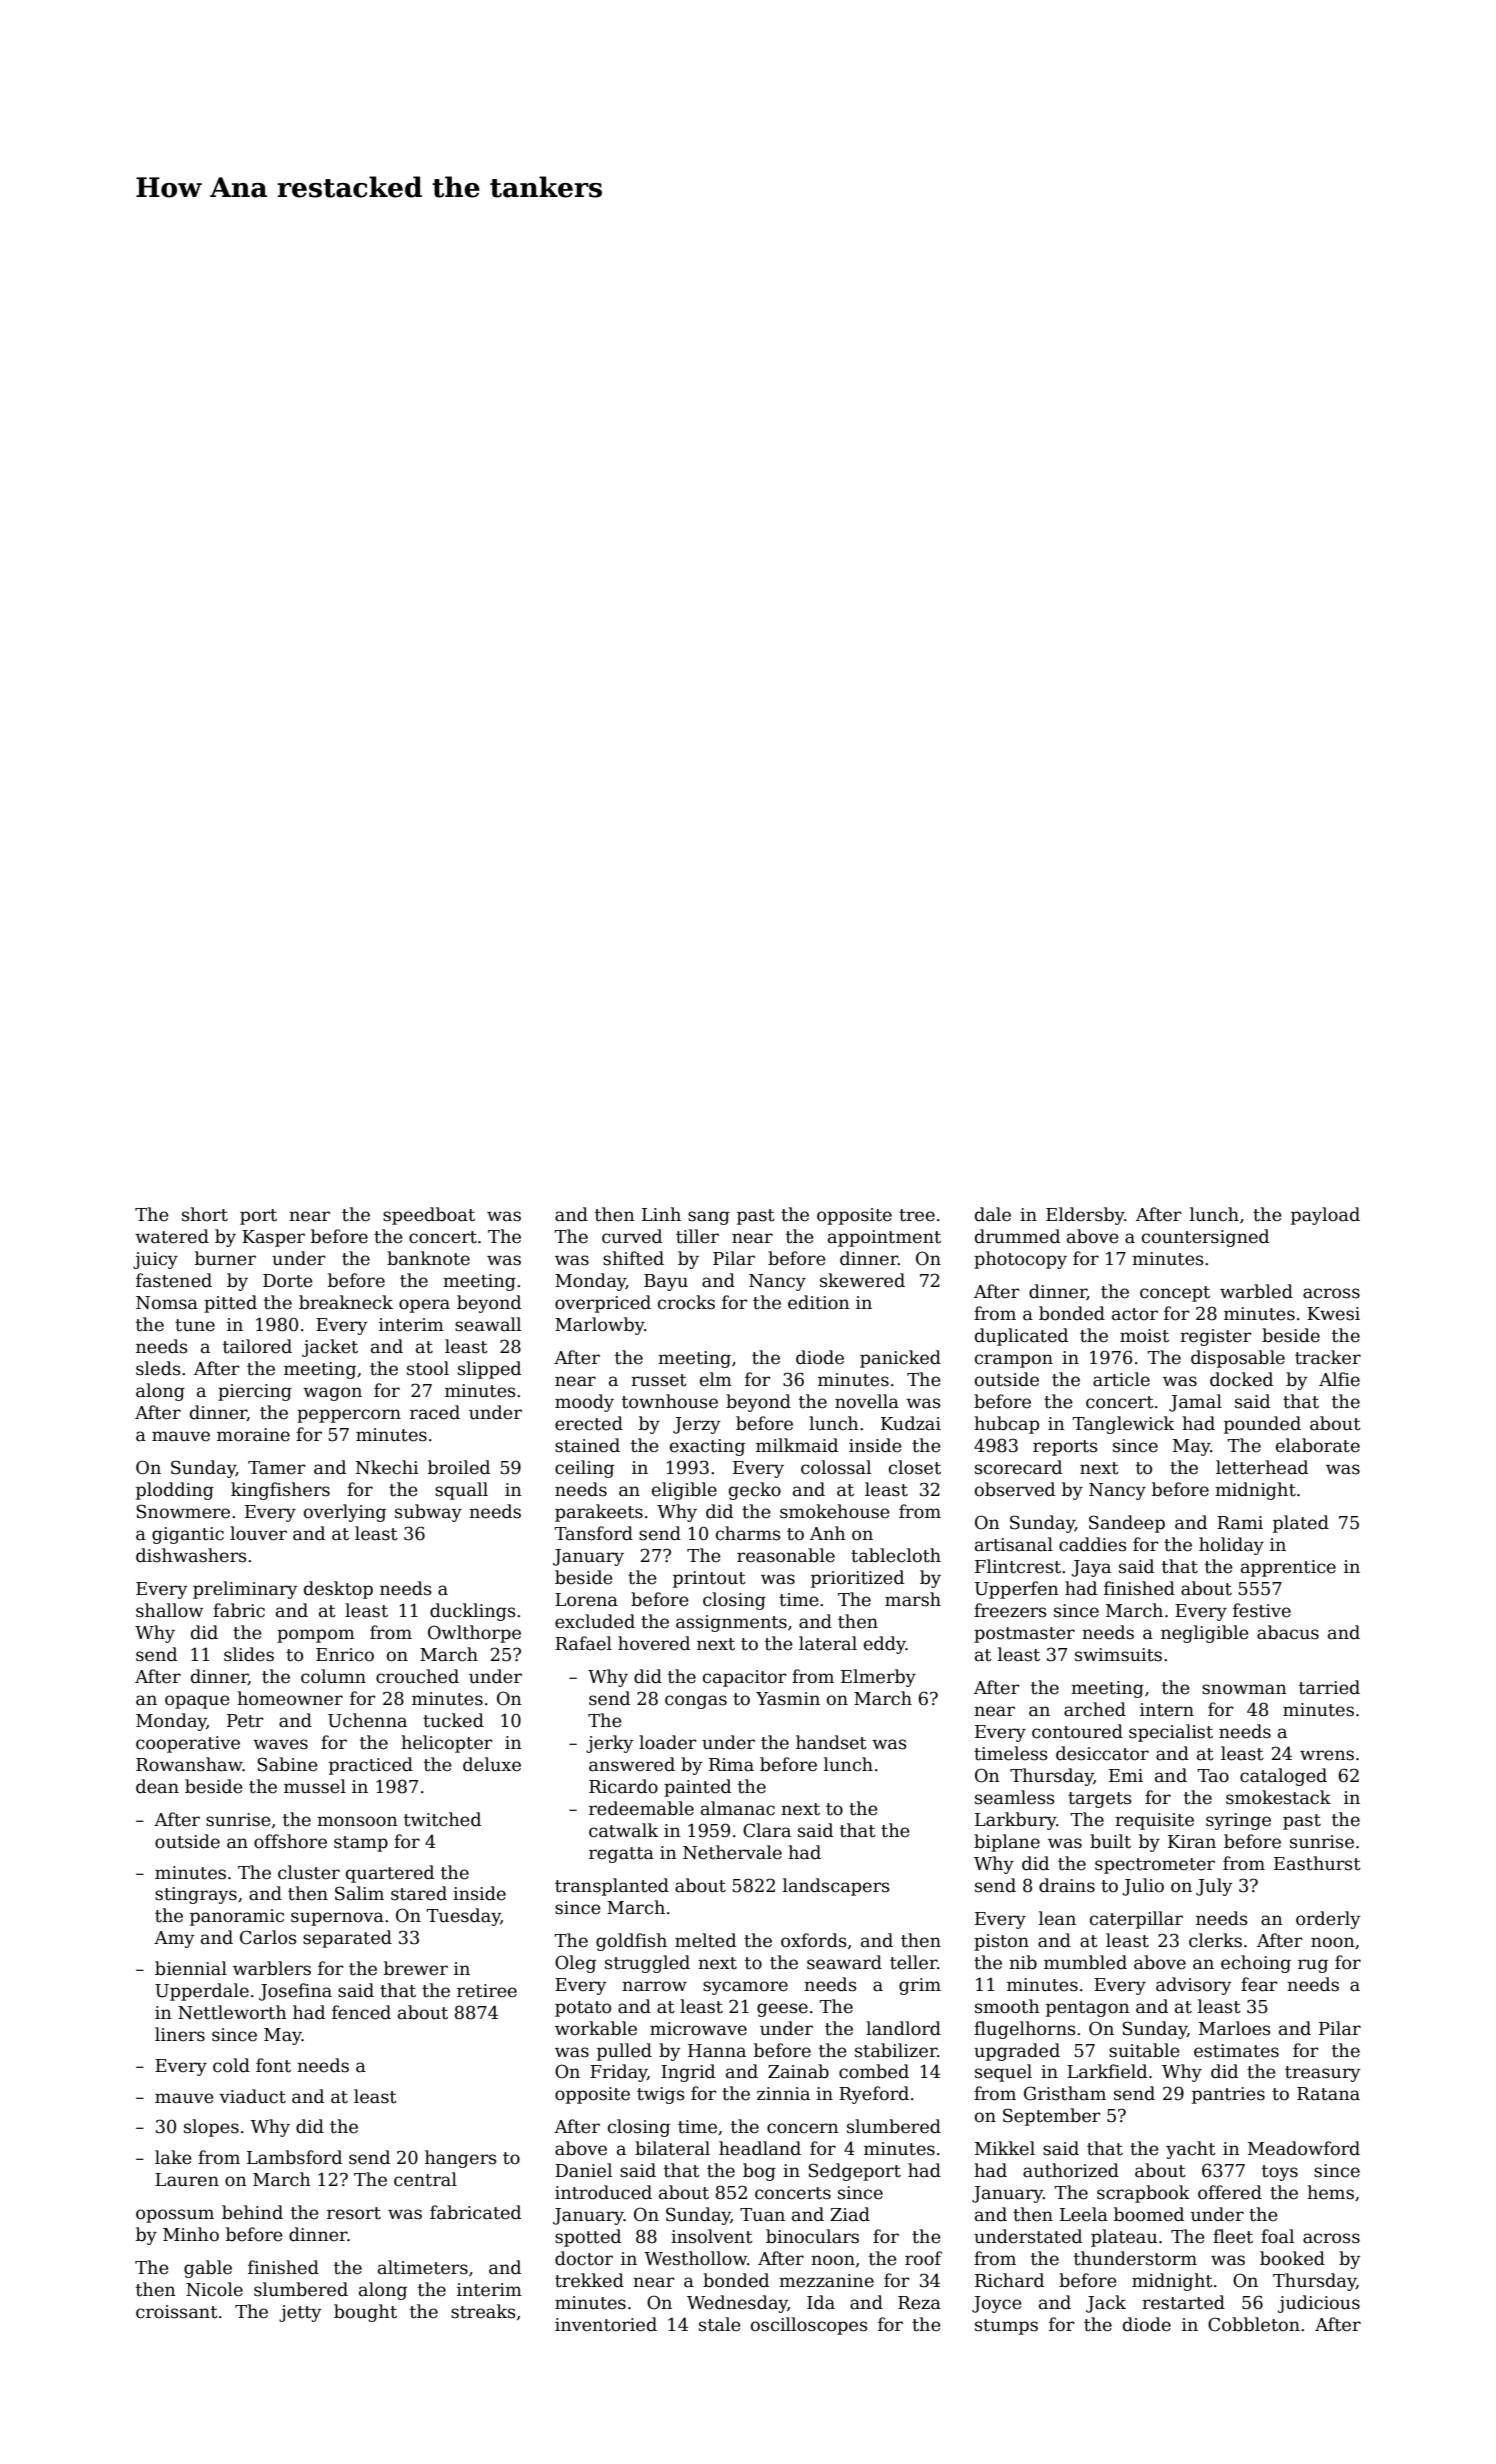 This image has height=2464, width=1496. What do you see at coordinates (1325, 1216) in the image?
I see `payload` at bounding box center [1325, 1216].
